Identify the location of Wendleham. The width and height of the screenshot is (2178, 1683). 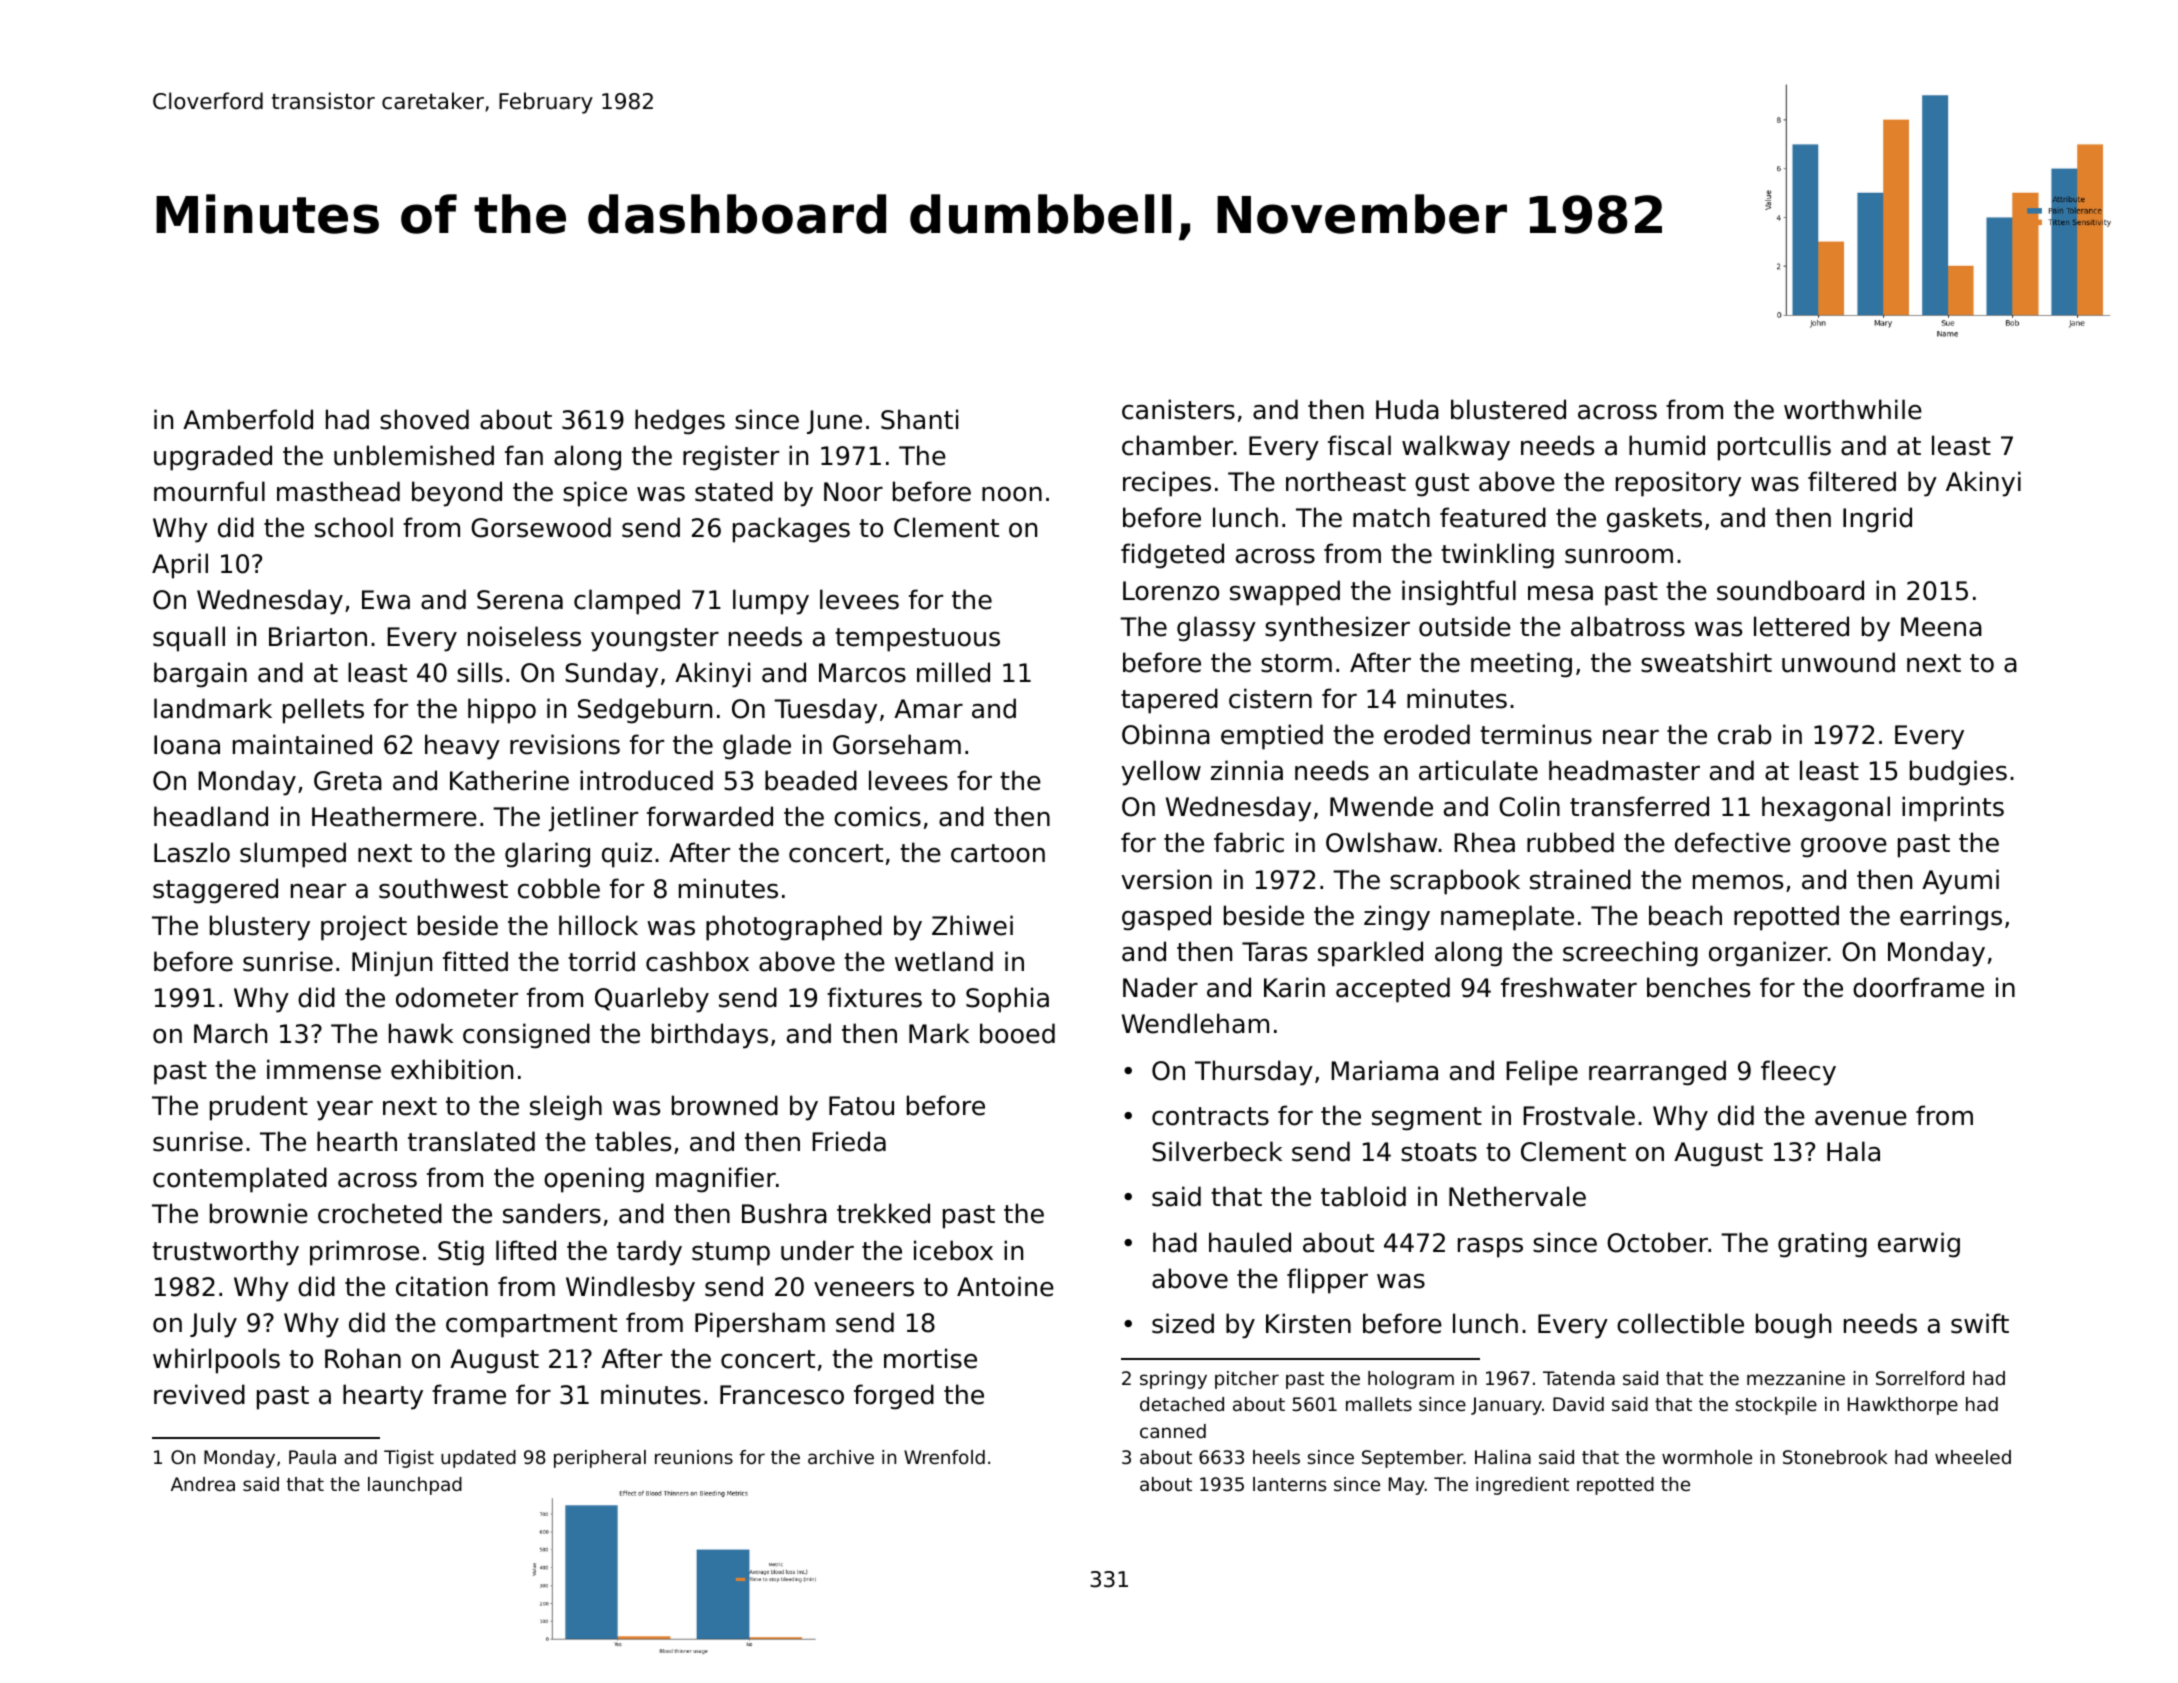
(1195, 1023).
